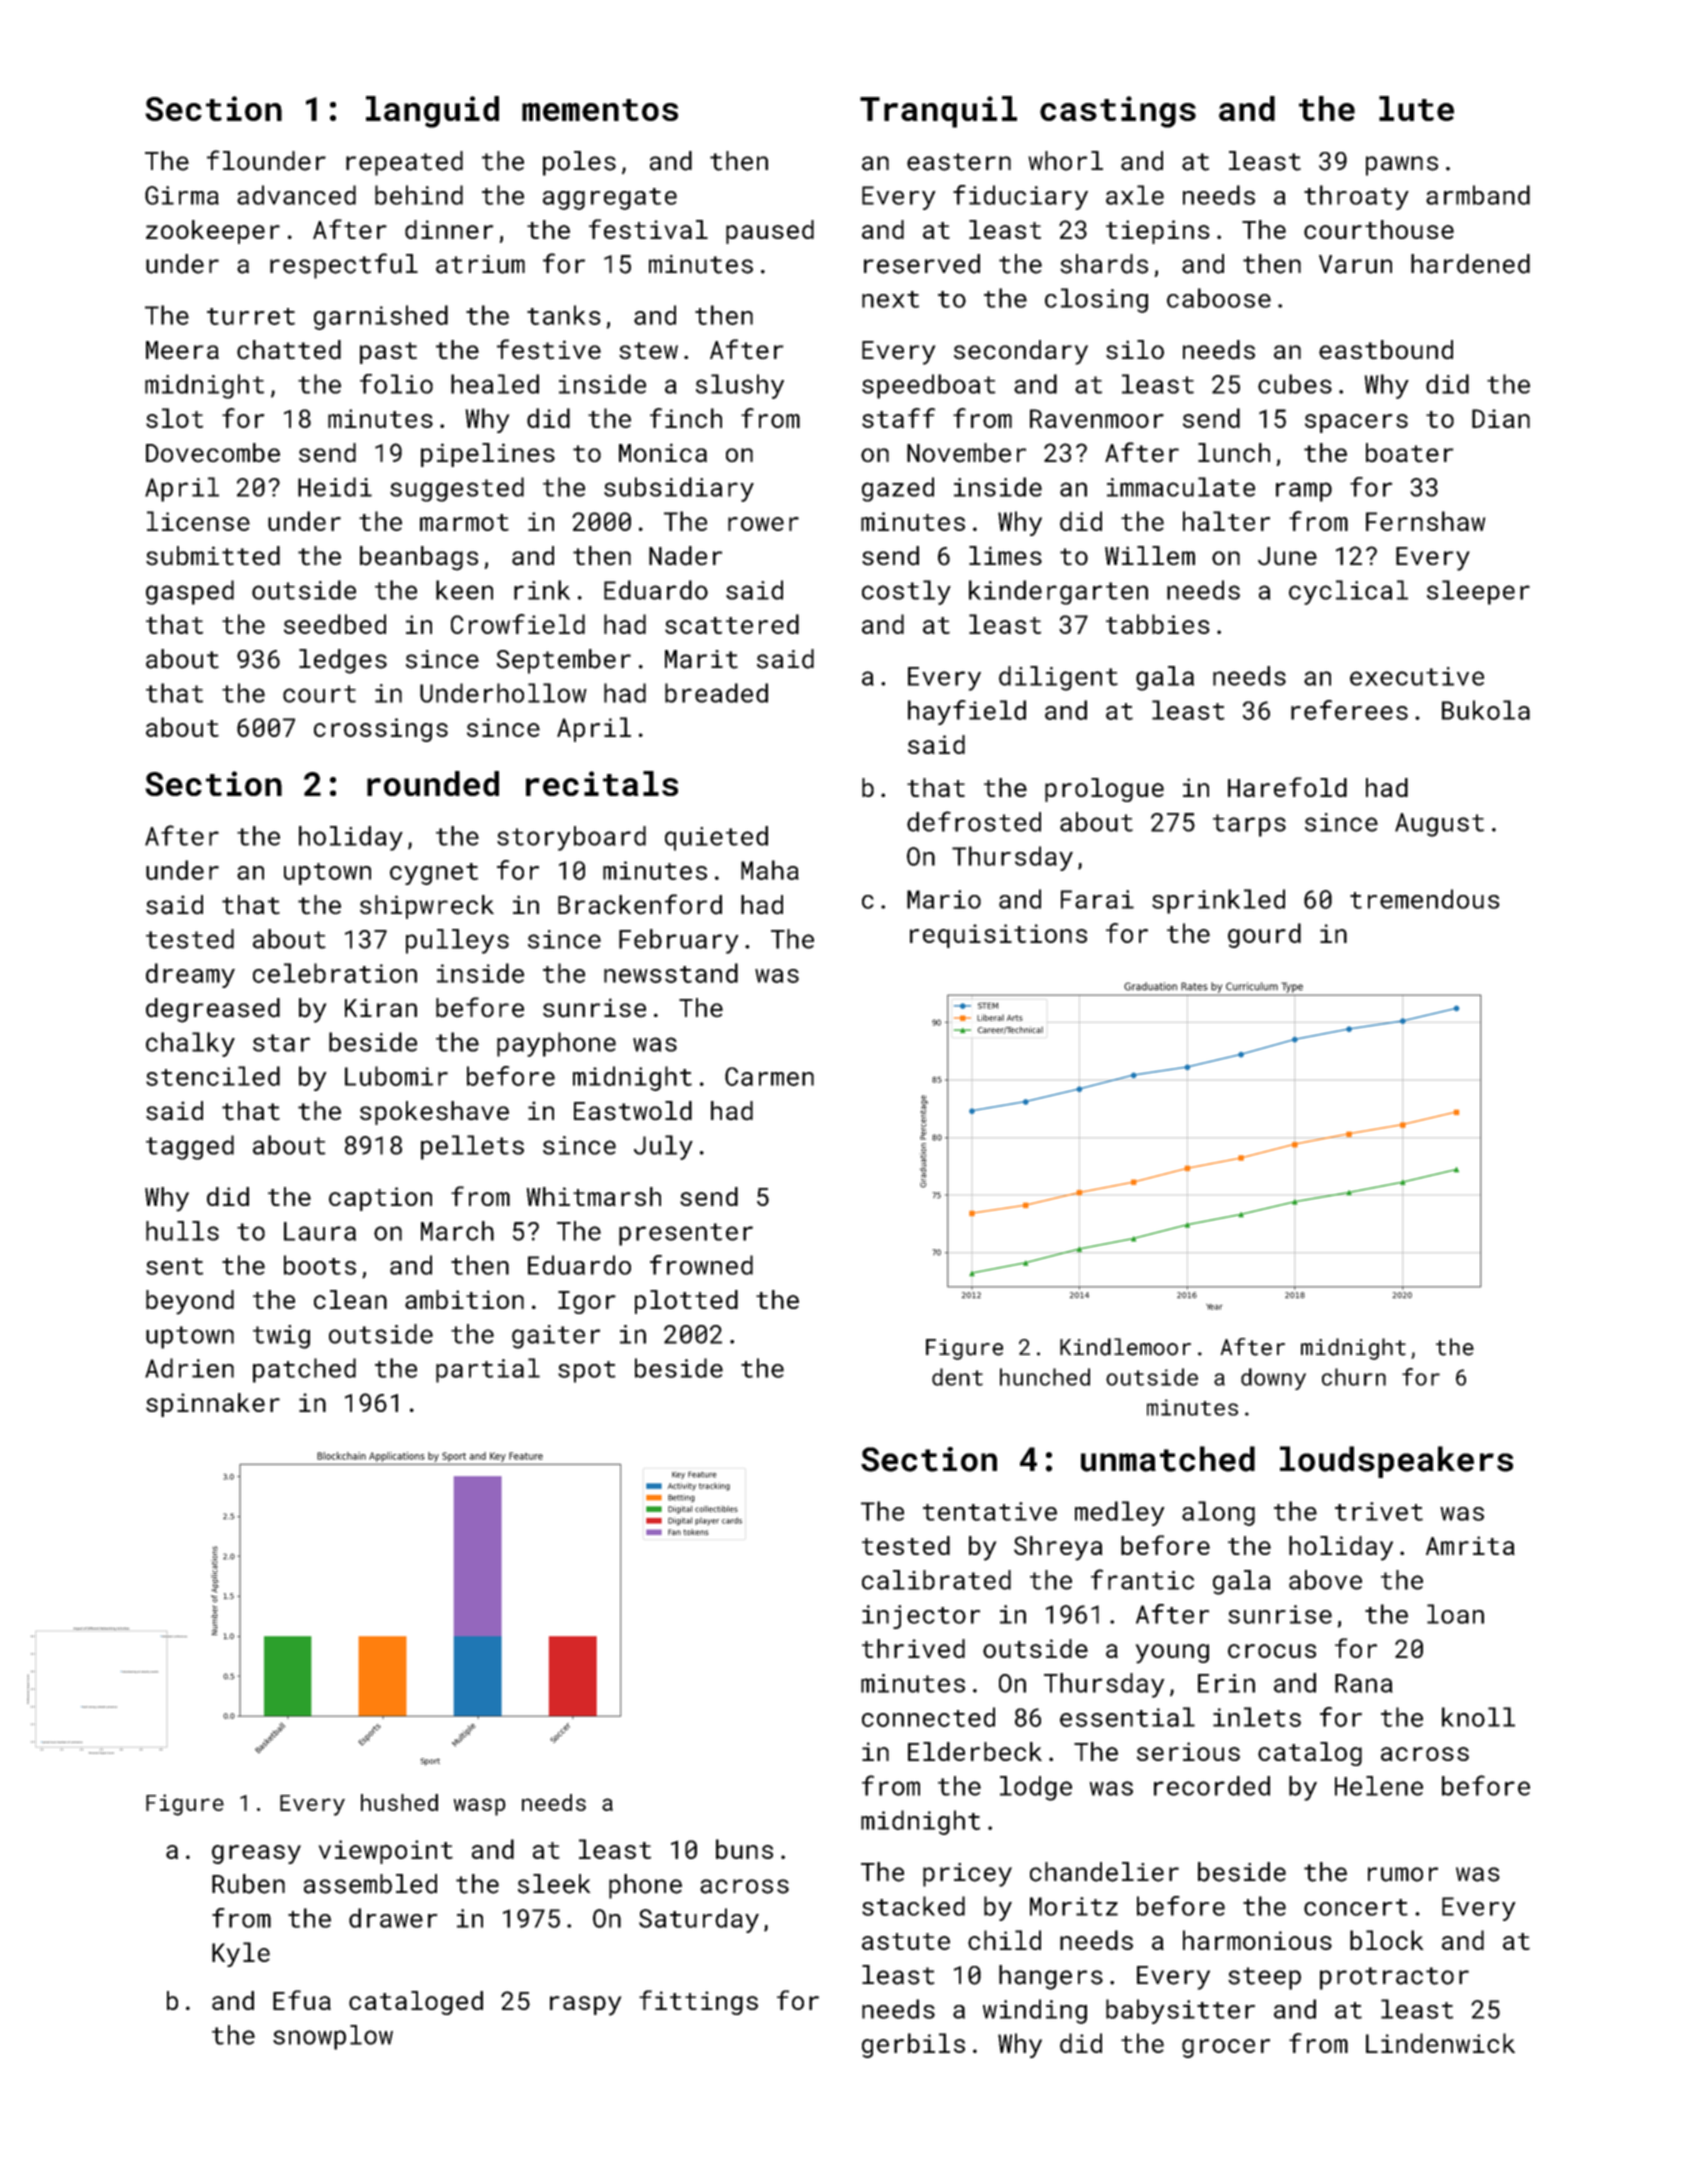 This screenshot has width=1683, height=2178. Describe the element at coordinates (600, 110) in the screenshot. I see `mementos` at that location.
